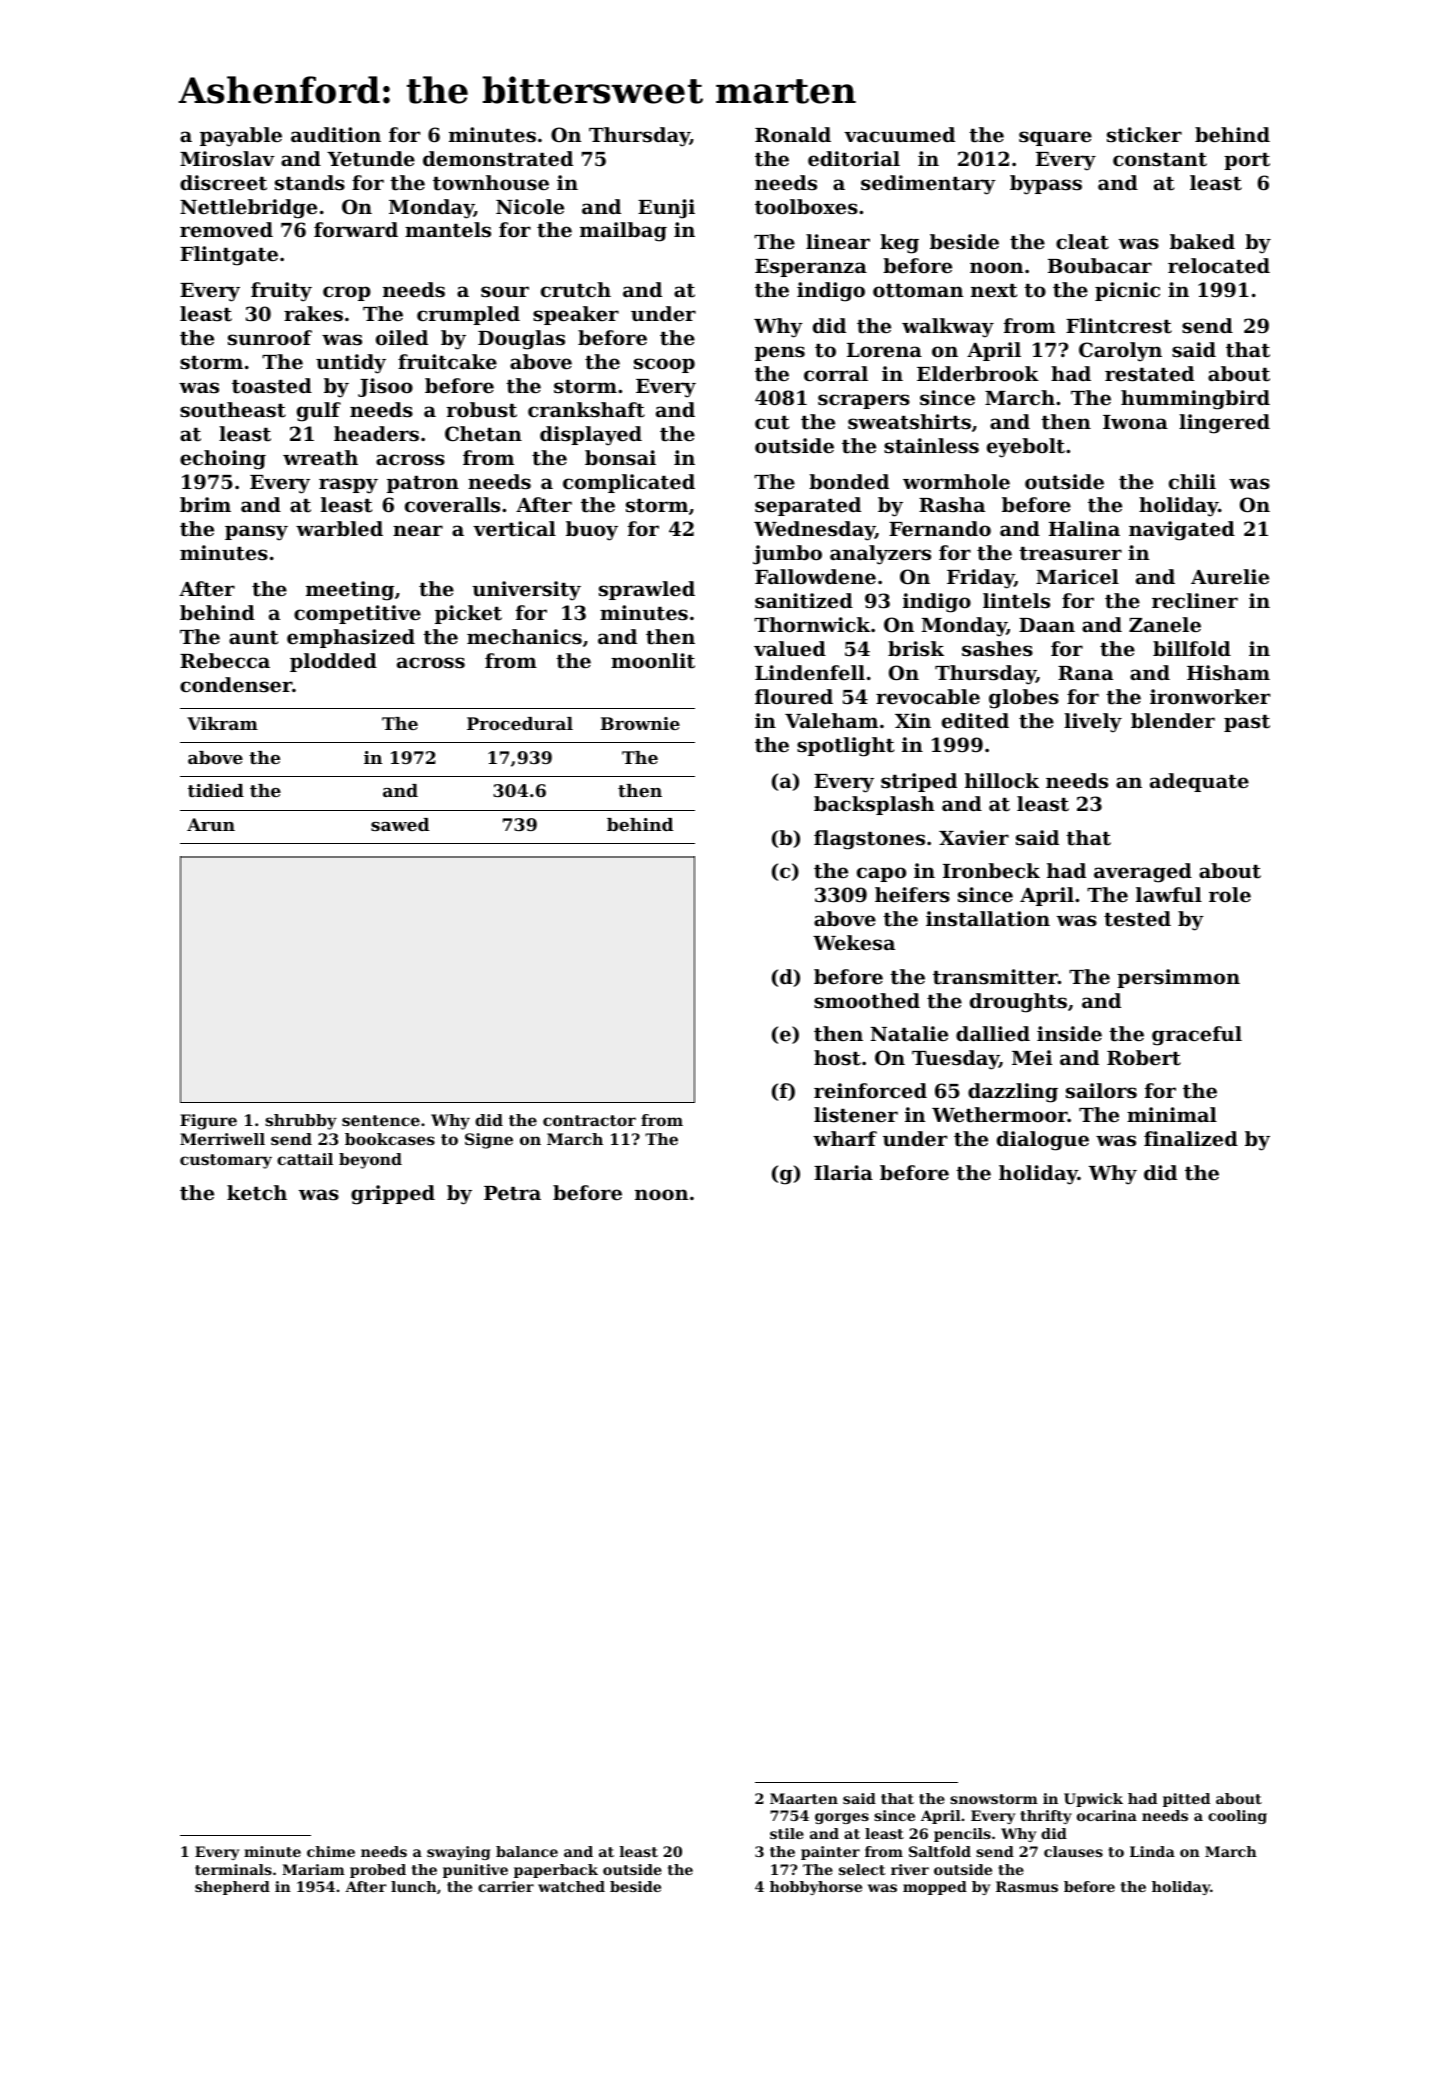  What do you see at coordinates (1144, 135) in the screenshot?
I see `sticker` at bounding box center [1144, 135].
